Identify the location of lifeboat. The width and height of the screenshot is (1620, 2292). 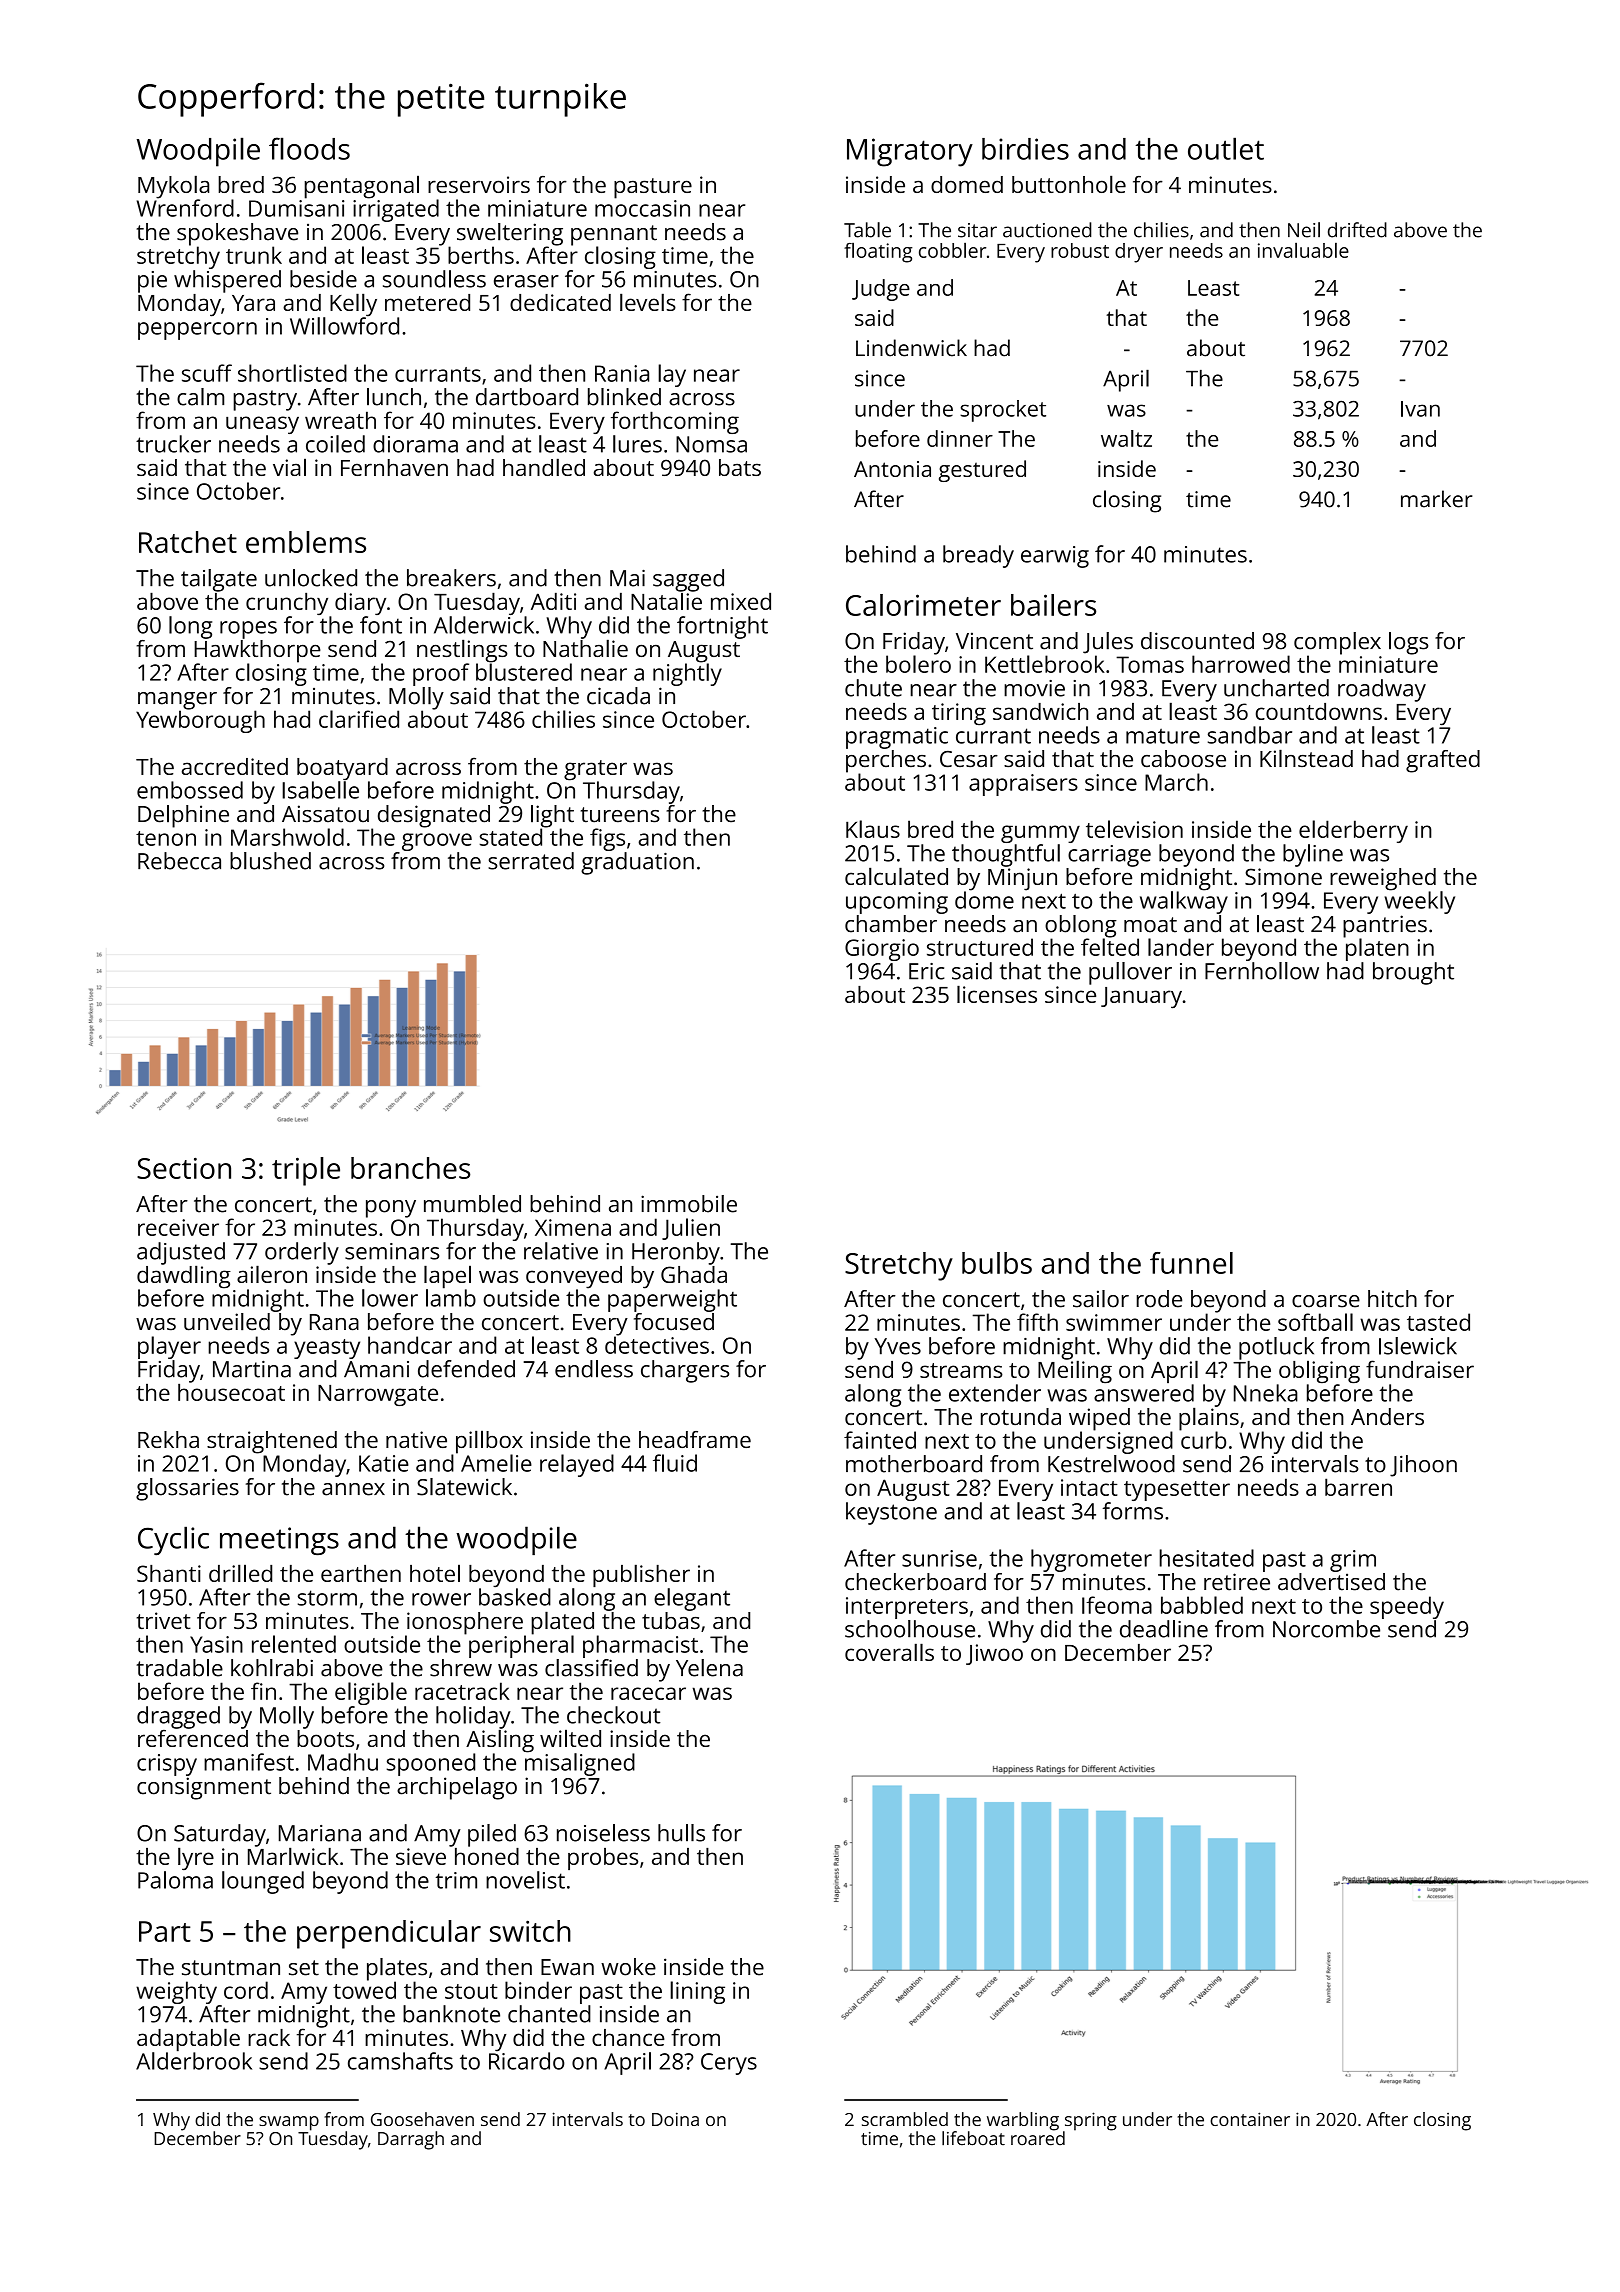
(973, 2138).
